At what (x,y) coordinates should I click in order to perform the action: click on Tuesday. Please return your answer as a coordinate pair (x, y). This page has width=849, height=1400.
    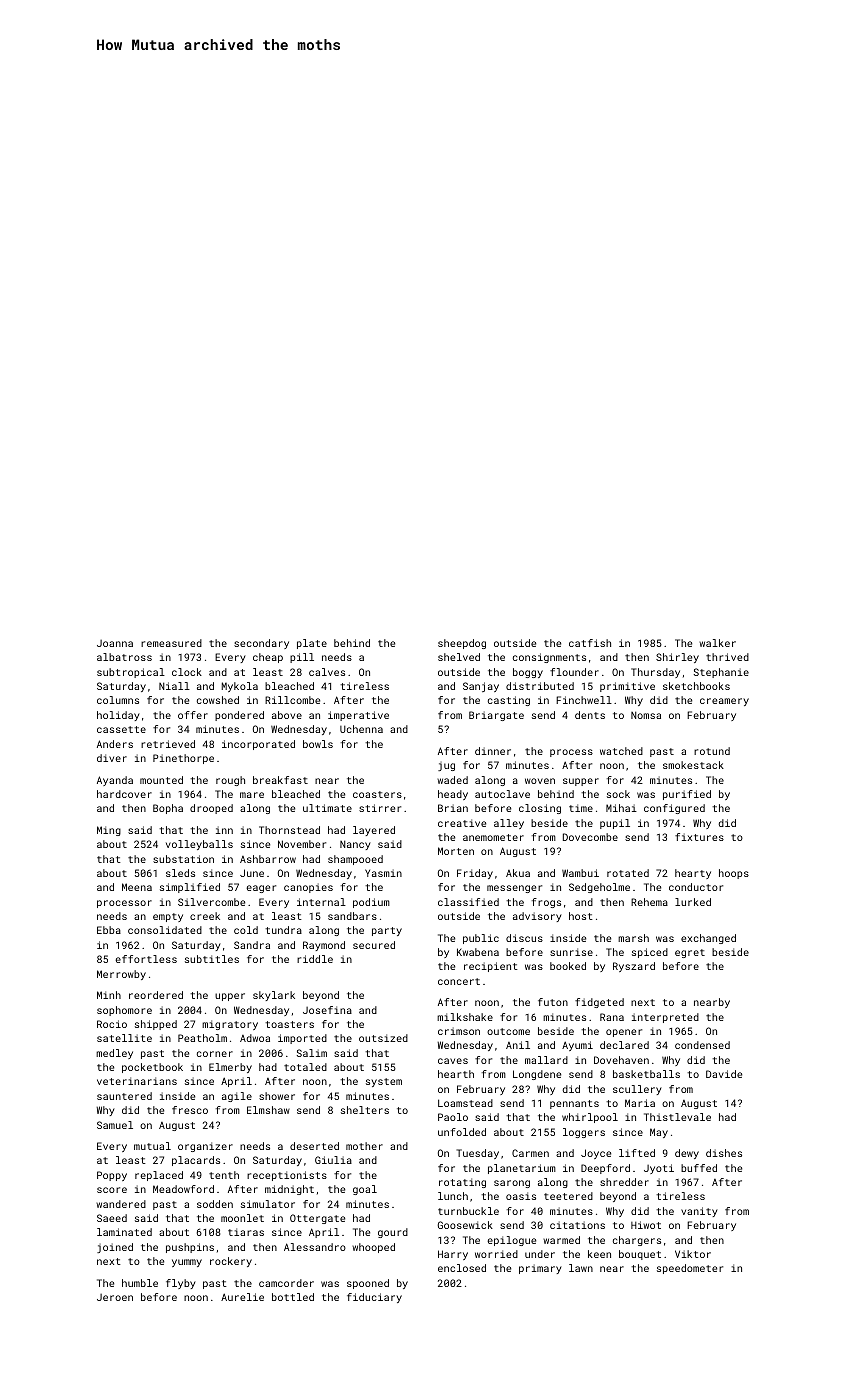
    Looking at the image, I should click on (478, 1154).
